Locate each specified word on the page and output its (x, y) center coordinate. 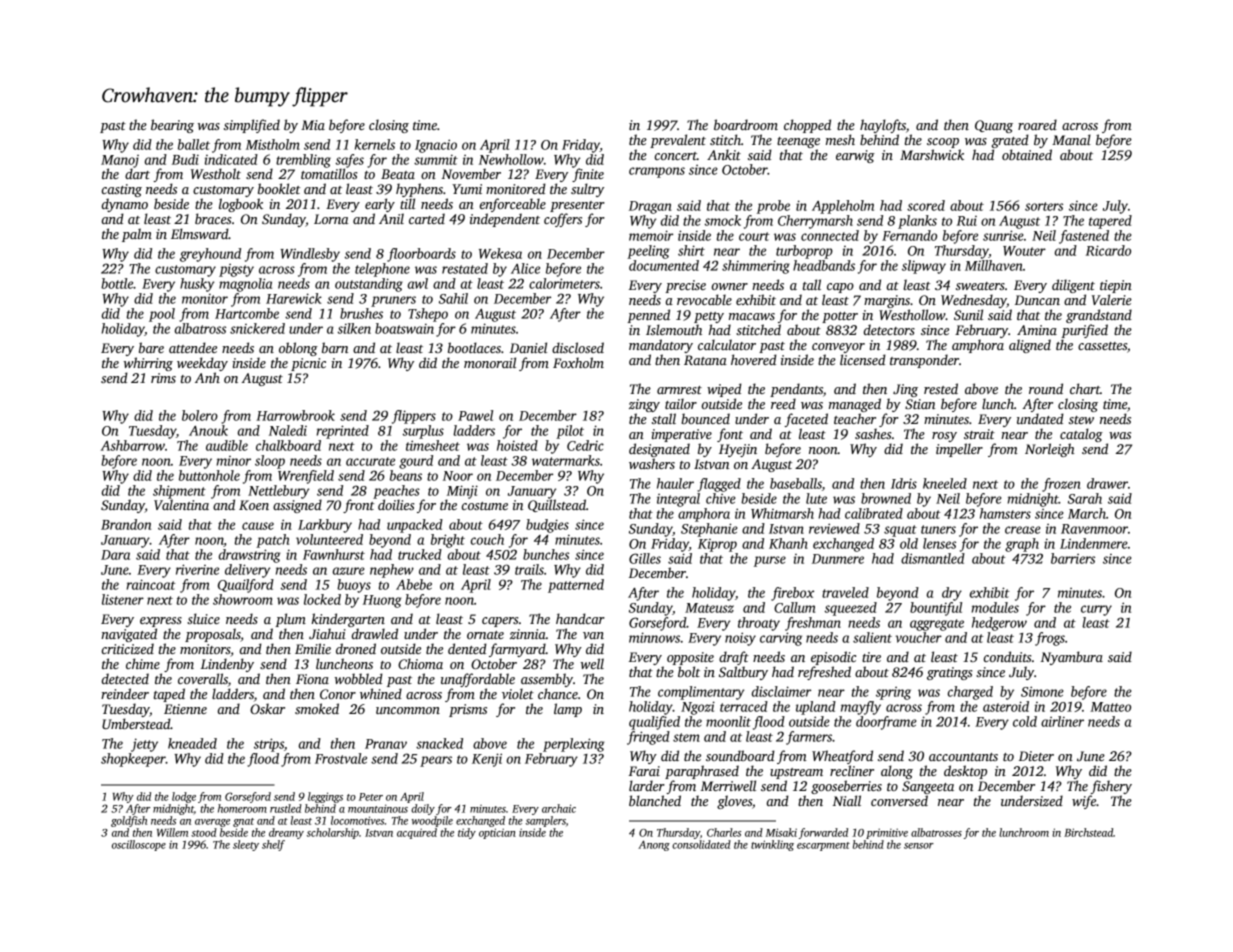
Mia (313, 125)
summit (436, 159)
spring (893, 693)
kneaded (192, 743)
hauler (675, 483)
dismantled (933, 558)
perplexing (573, 745)
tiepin (1116, 286)
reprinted (343, 432)
